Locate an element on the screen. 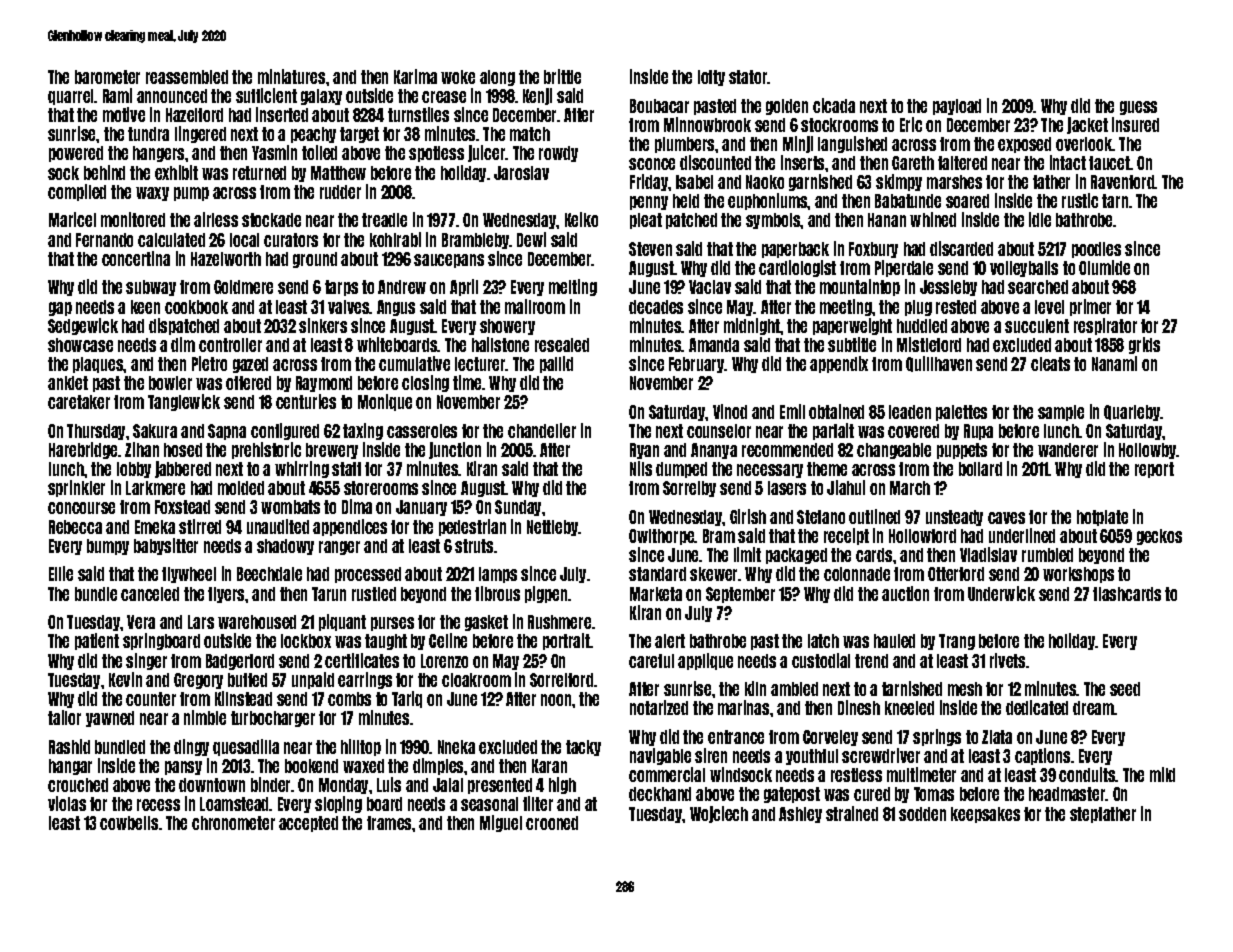  caretaker is located at coordinates (79, 402).
